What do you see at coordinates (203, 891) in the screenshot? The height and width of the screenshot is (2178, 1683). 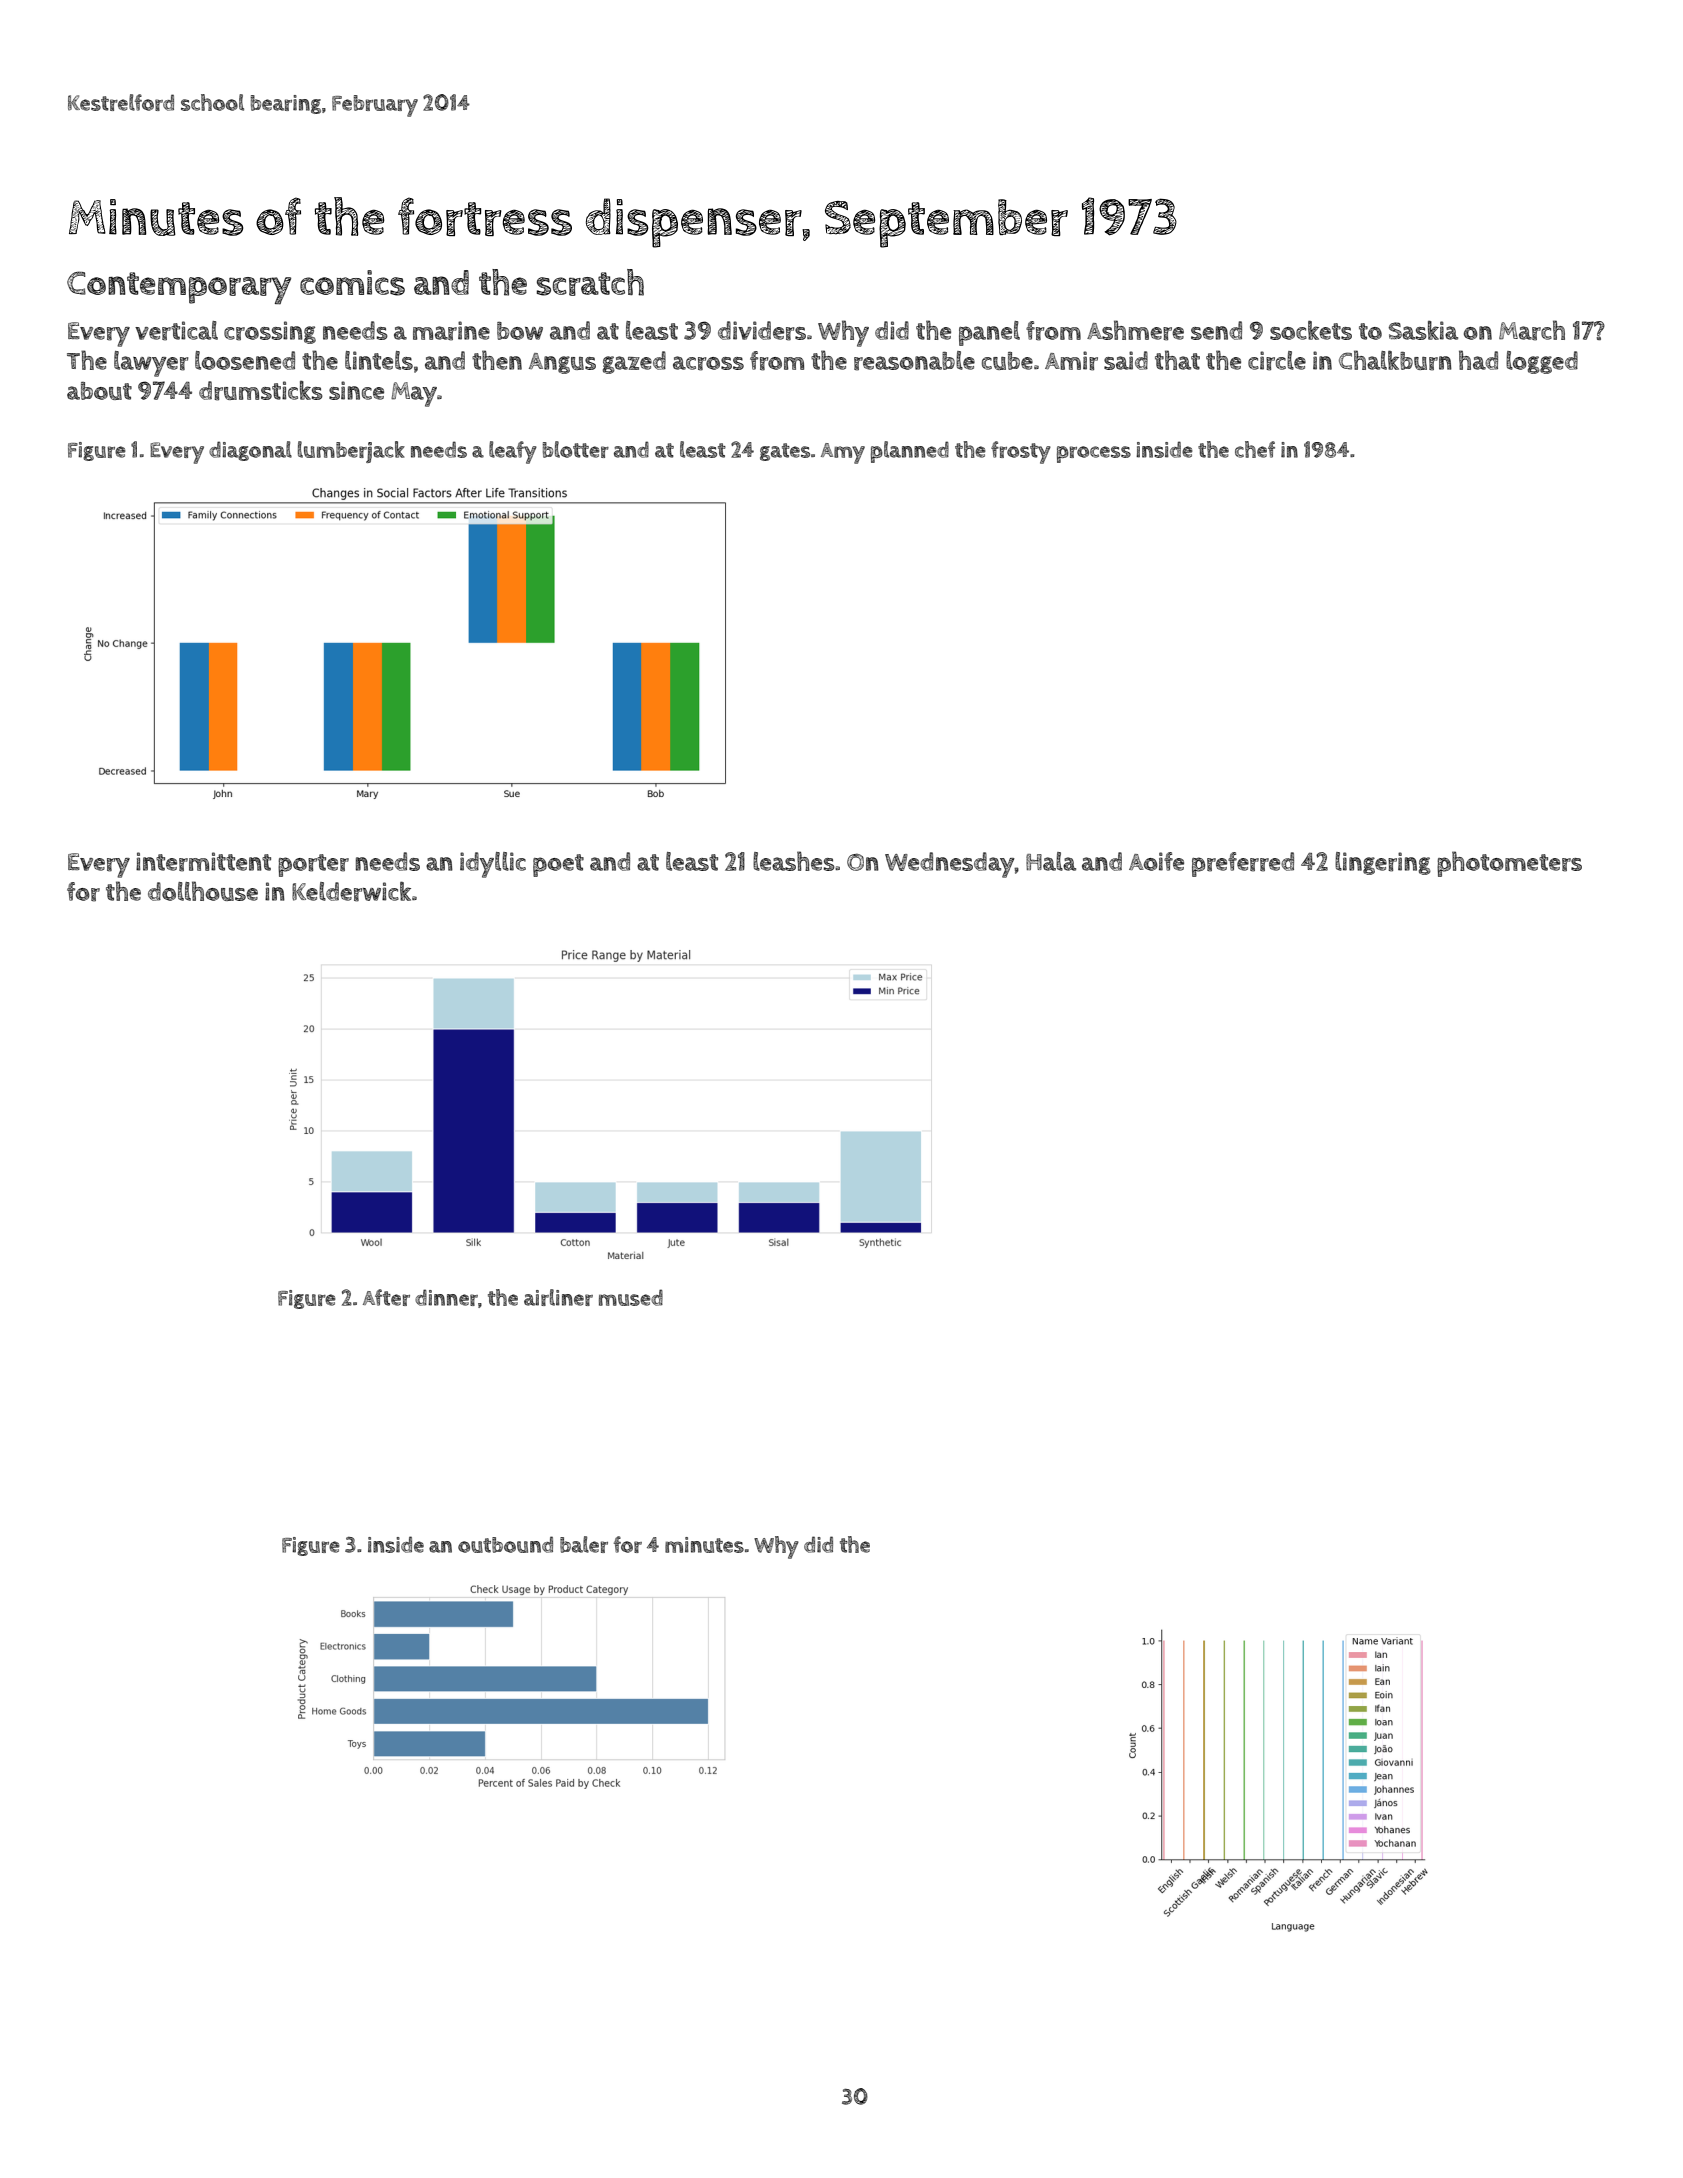 I see `dollhouse` at bounding box center [203, 891].
